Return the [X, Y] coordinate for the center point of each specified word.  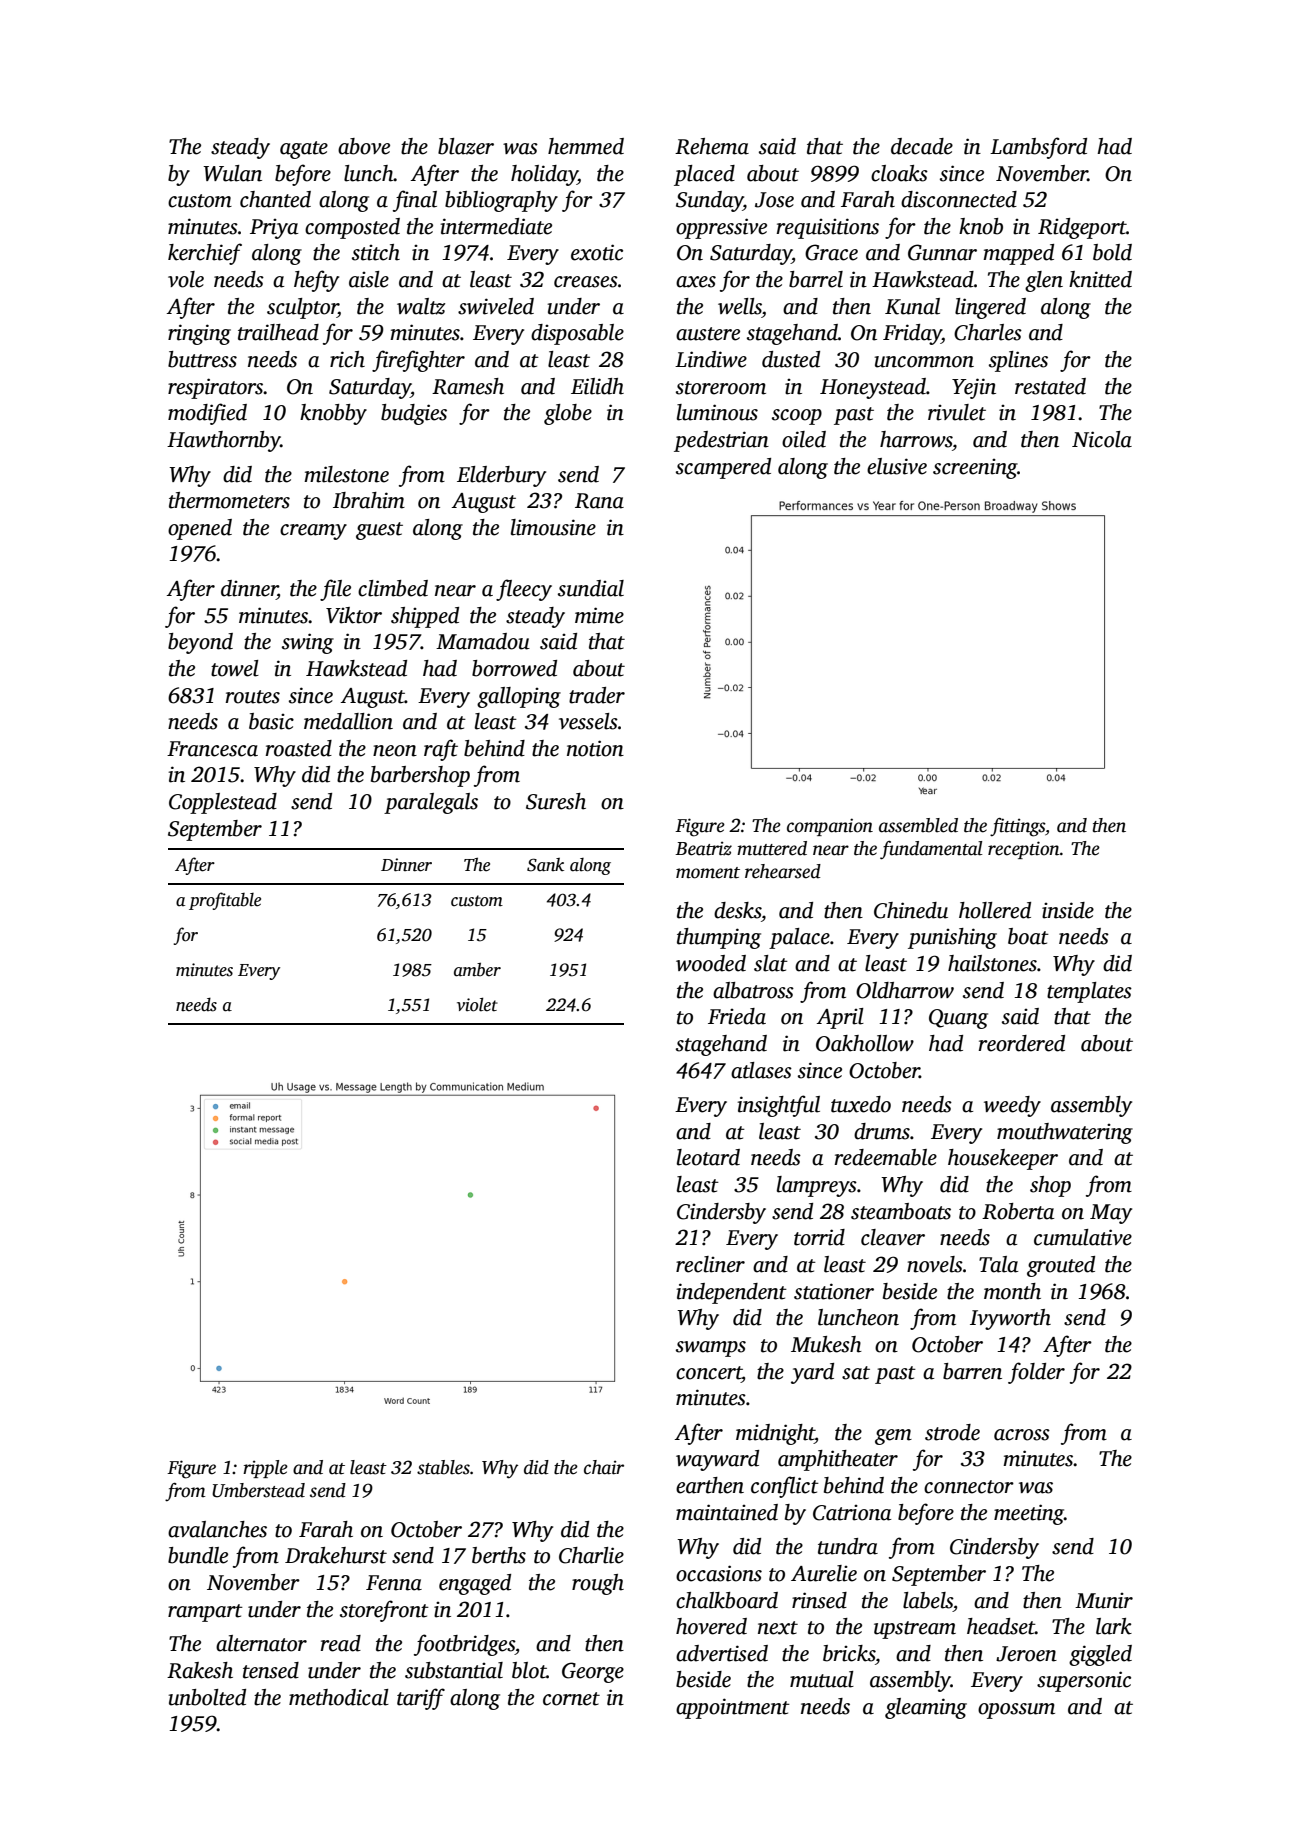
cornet [571, 1699]
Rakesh [200, 1670]
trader [597, 695]
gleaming [926, 1708]
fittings [1017, 827]
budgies [414, 414]
